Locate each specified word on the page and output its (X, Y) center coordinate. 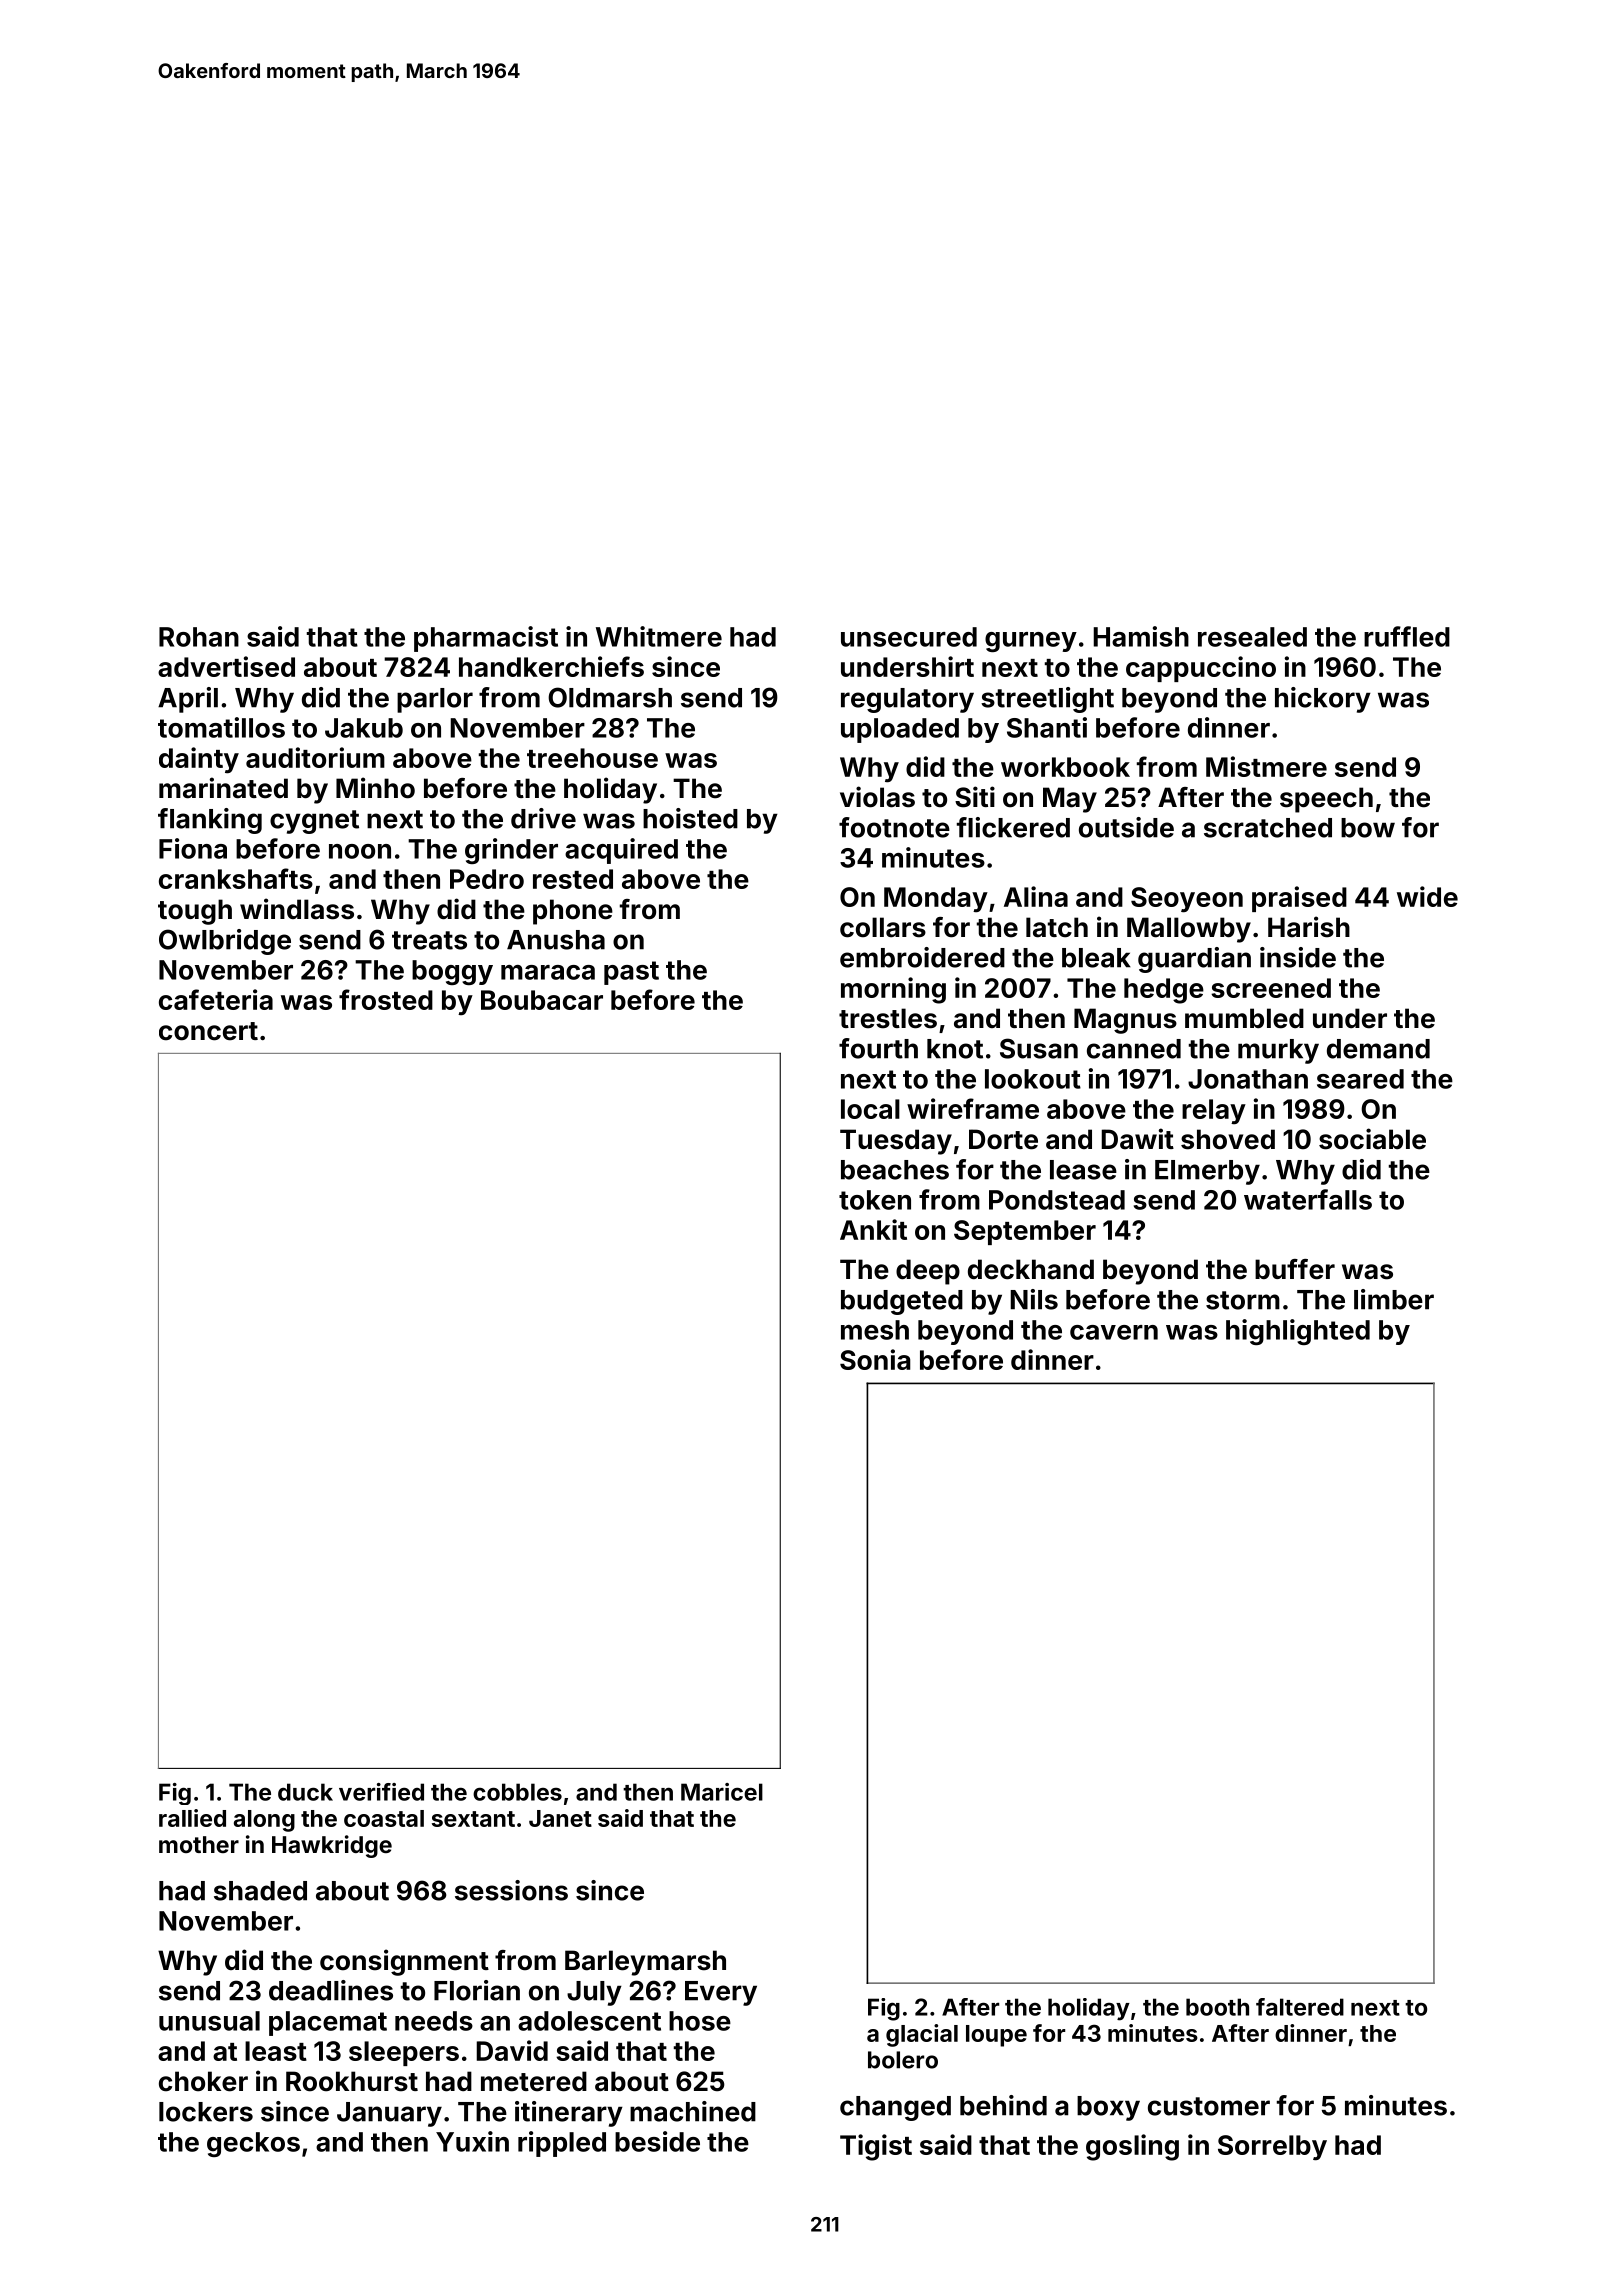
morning (893, 990)
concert (208, 1031)
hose (700, 2021)
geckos (253, 2144)
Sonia (875, 1359)
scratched (1268, 828)
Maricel (722, 1792)
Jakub (364, 728)
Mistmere (1266, 766)
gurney (1031, 642)
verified (381, 1792)
